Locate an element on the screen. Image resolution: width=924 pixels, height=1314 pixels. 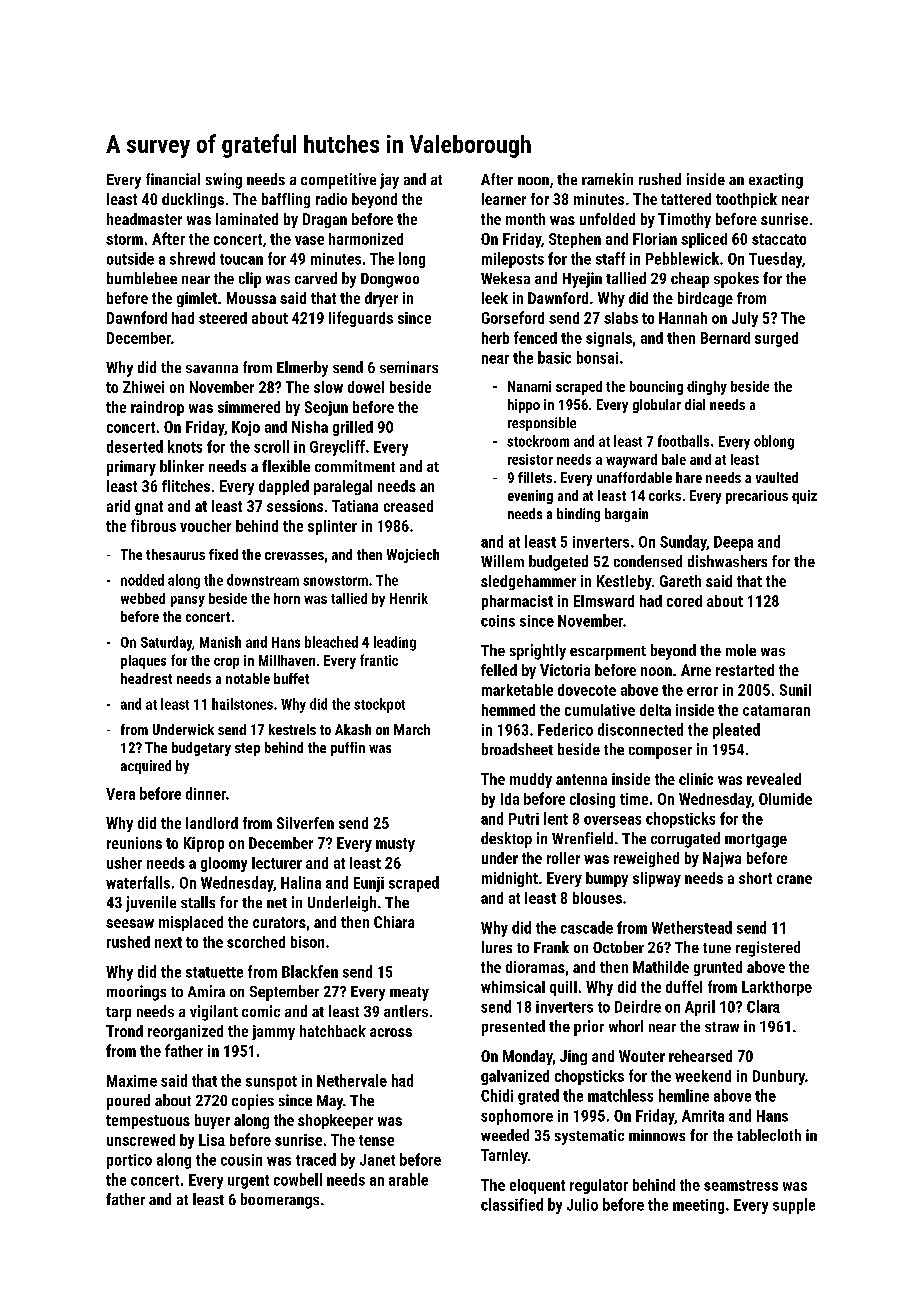
Manish is located at coordinates (220, 642).
